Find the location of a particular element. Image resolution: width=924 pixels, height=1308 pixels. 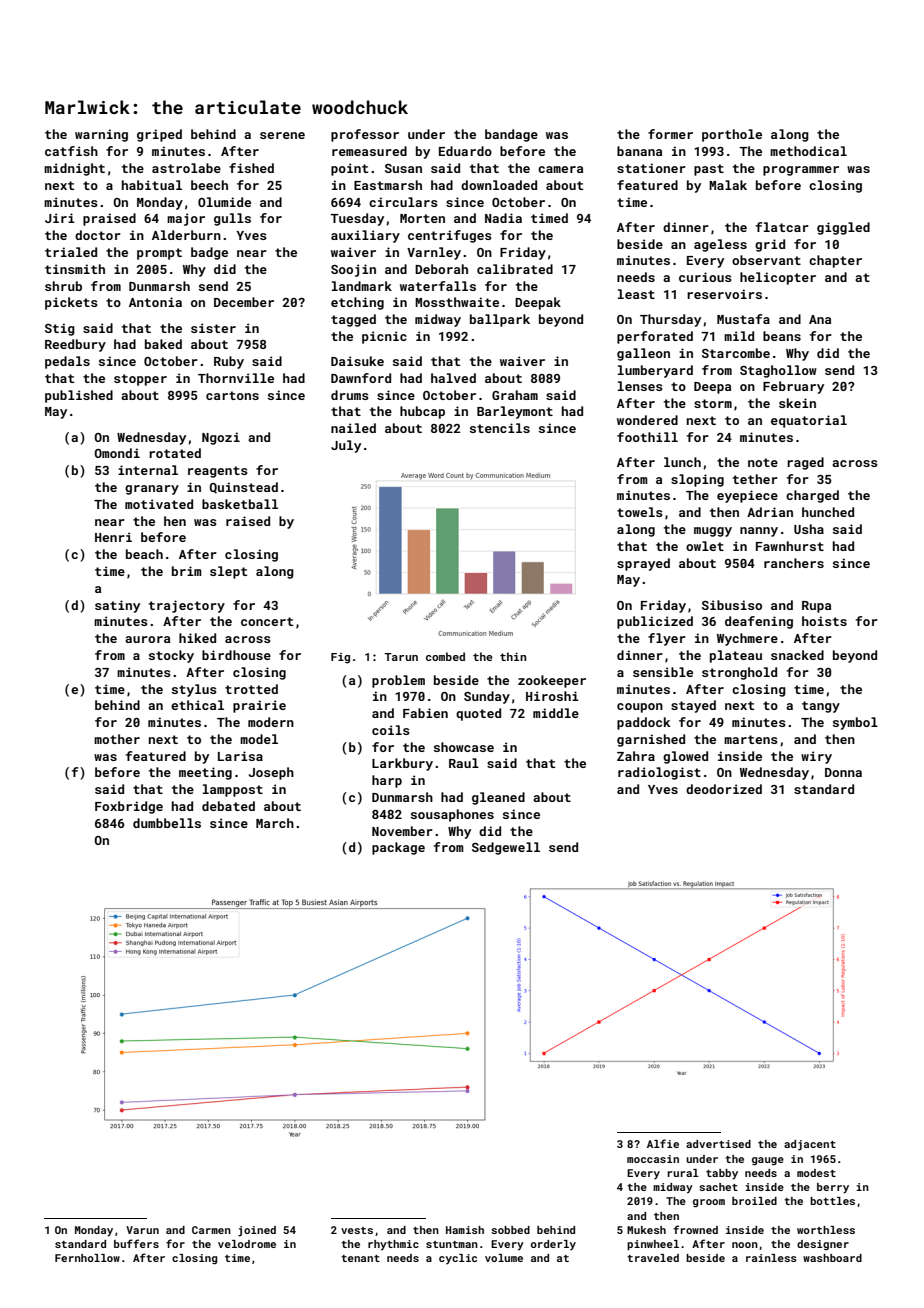

Larisa is located at coordinates (240, 756).
